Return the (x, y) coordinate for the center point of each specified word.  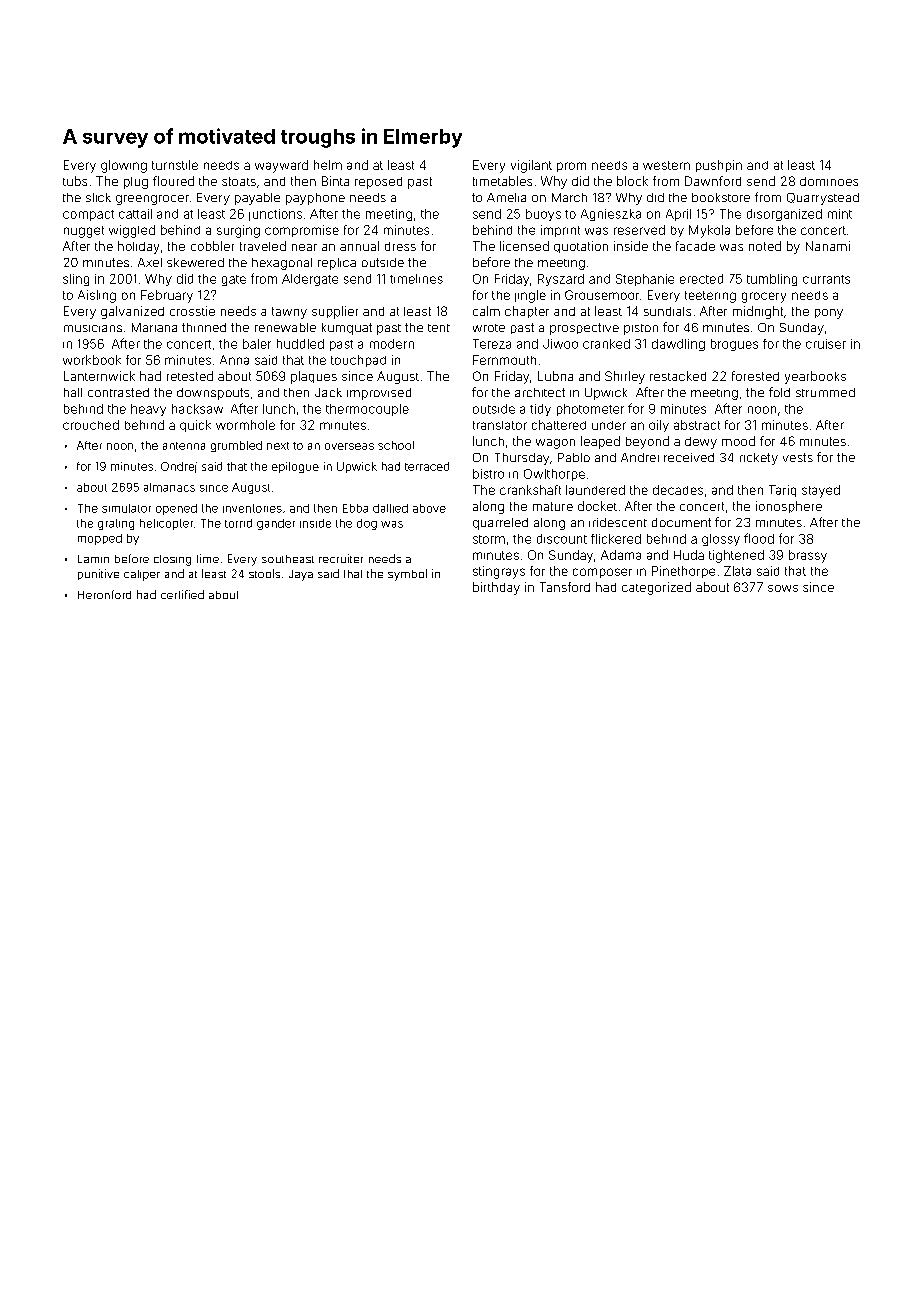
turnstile (175, 165)
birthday (496, 588)
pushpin (719, 166)
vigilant (531, 166)
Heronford (104, 594)
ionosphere (789, 507)
